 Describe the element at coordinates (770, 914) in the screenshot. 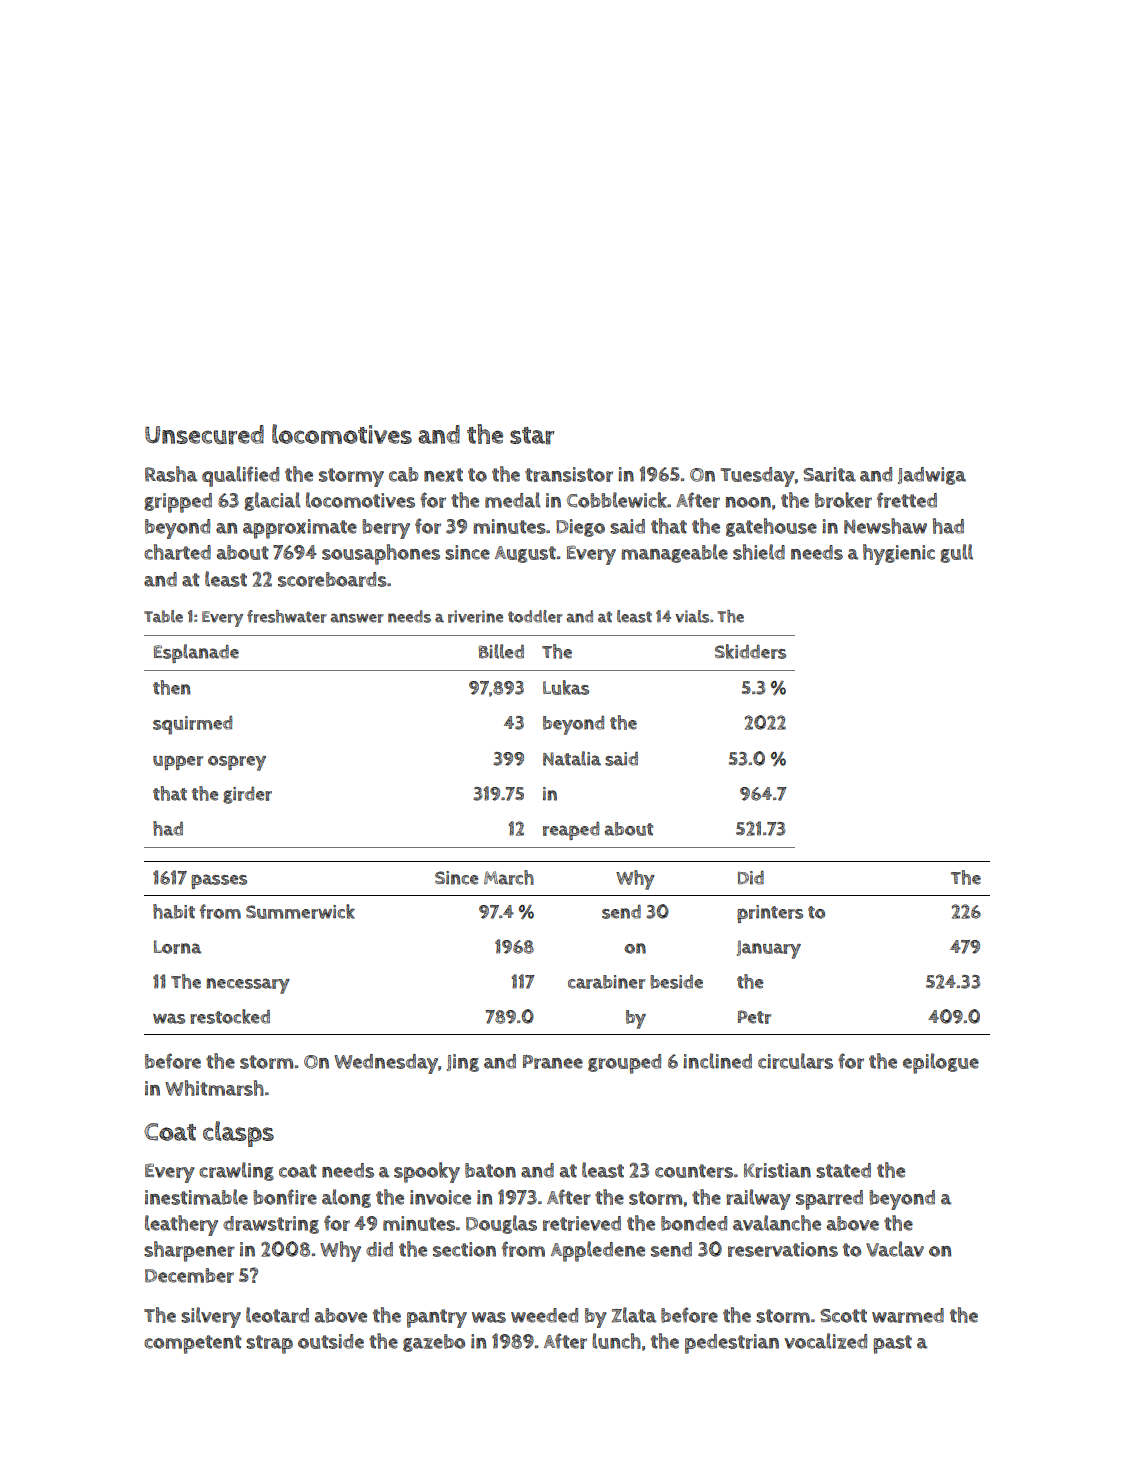

I see `printers` at that location.
